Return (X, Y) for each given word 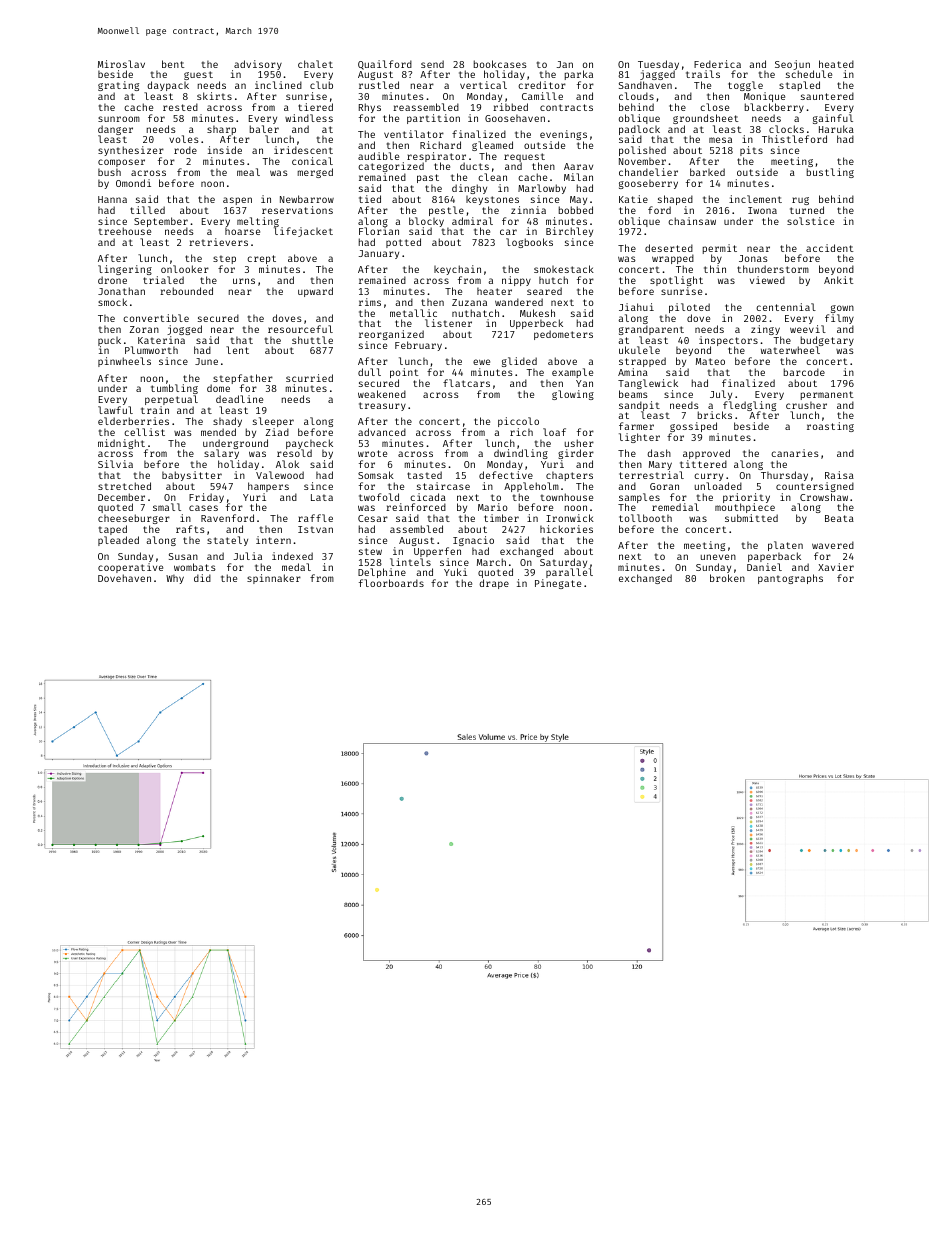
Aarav (578, 166)
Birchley (569, 232)
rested (180, 107)
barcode (804, 372)
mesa (720, 140)
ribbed (510, 107)
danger (115, 130)
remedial (675, 507)
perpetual (171, 400)
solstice (810, 221)
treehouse (125, 231)
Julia (248, 556)
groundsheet (705, 119)
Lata (322, 497)
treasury (382, 406)
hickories (566, 529)
